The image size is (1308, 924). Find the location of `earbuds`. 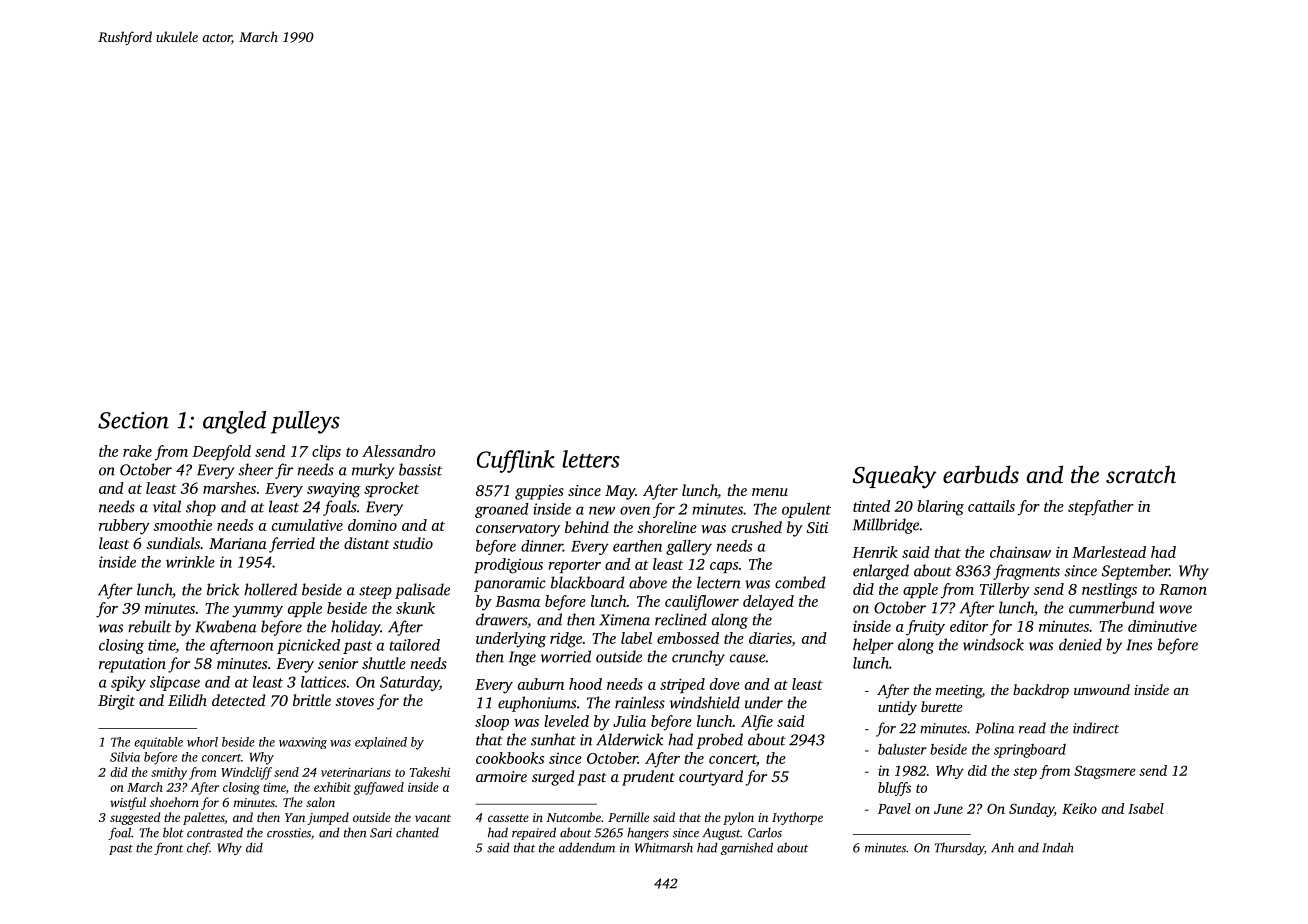

earbuds is located at coordinates (981, 474).
